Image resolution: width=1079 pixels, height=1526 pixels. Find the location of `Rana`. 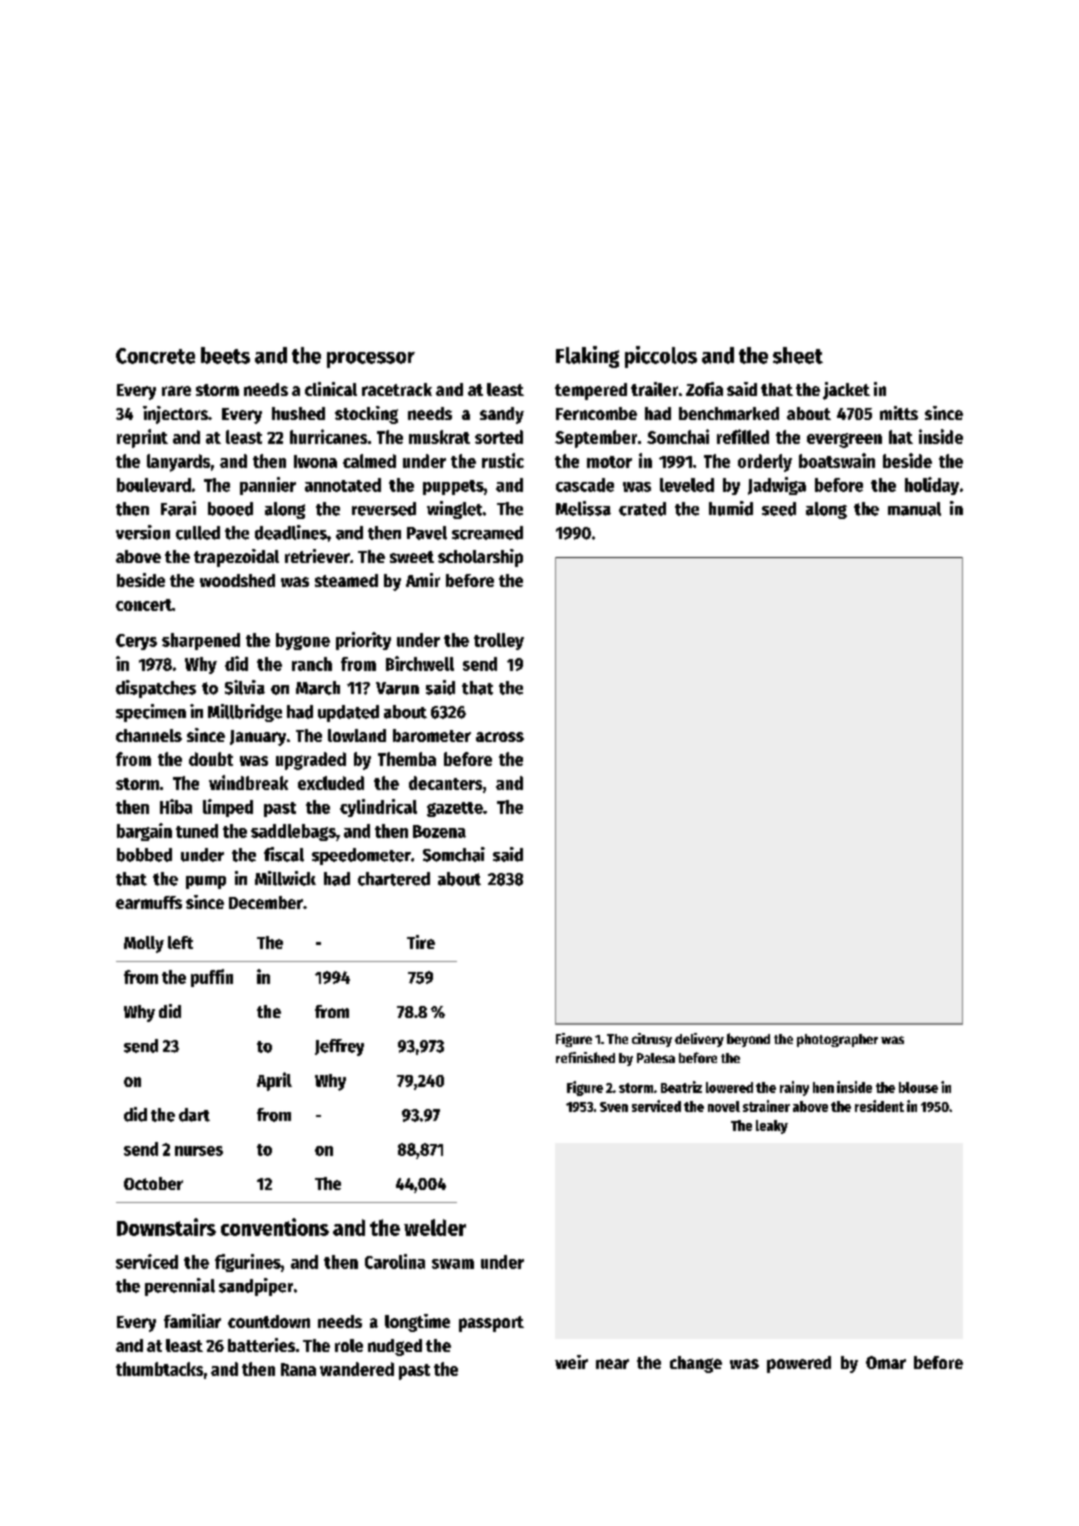

Rana is located at coordinates (298, 1369).
